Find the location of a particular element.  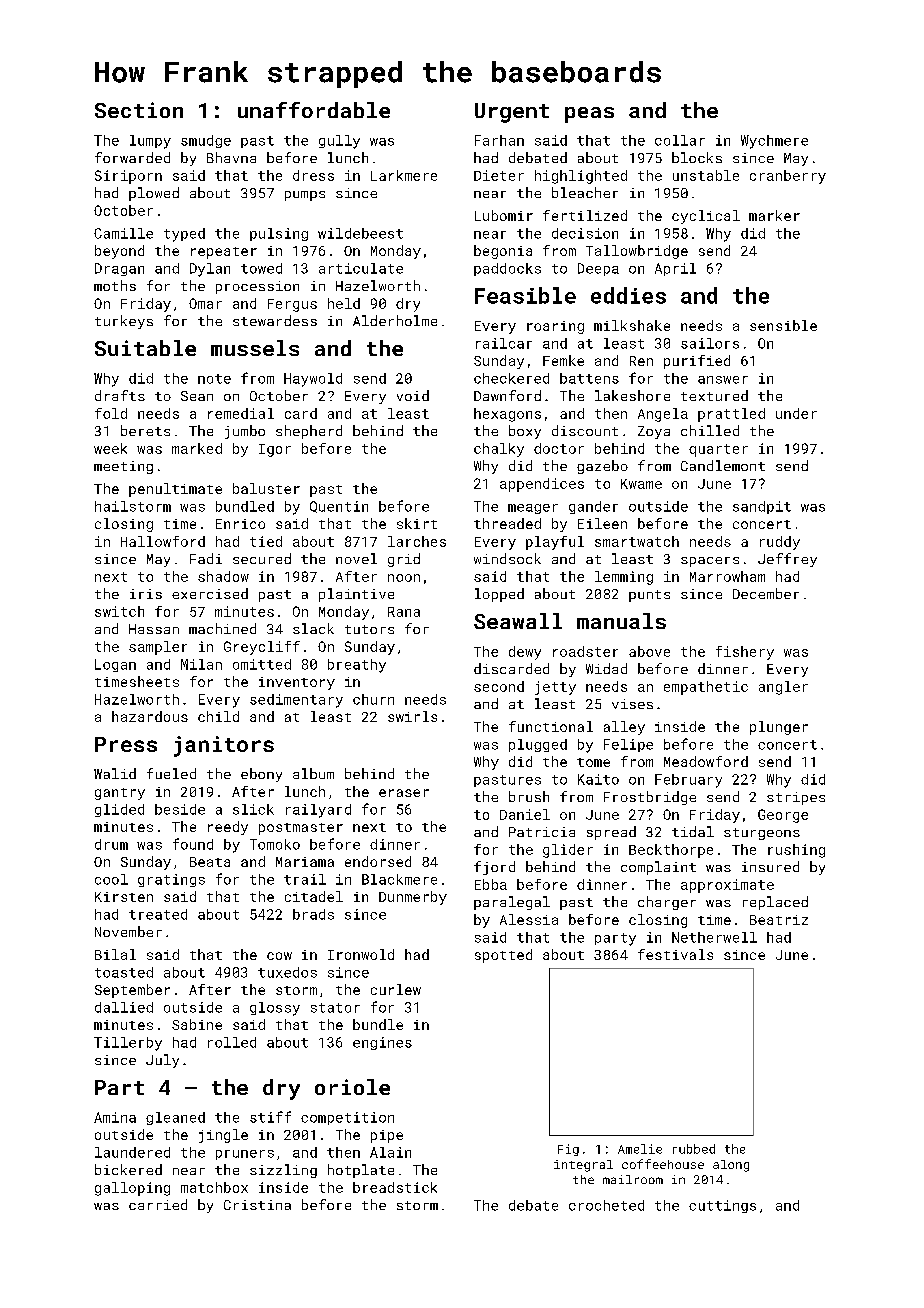

machined is located at coordinates (222, 628).
